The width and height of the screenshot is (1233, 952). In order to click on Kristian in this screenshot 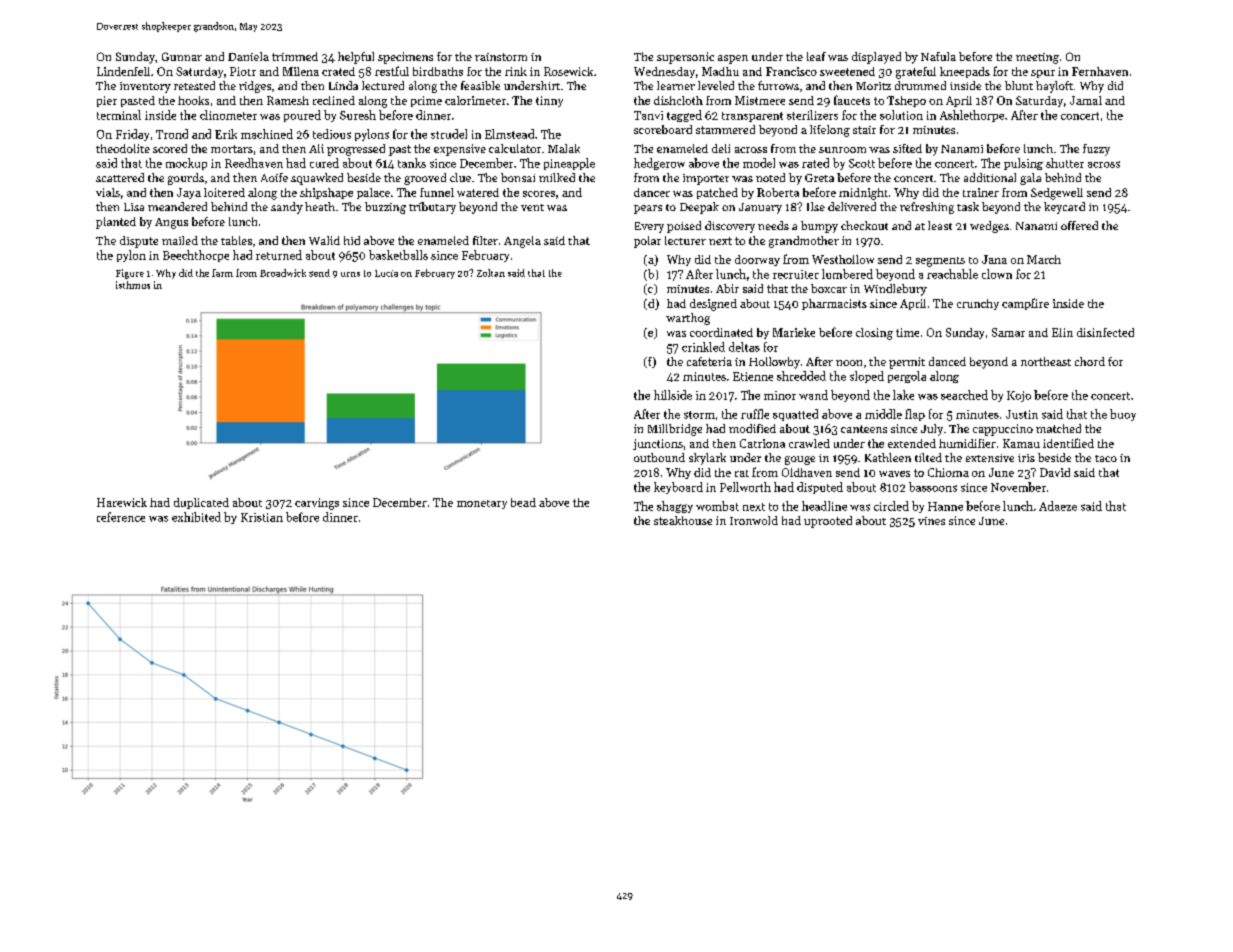, I will do `click(262, 517)`.
